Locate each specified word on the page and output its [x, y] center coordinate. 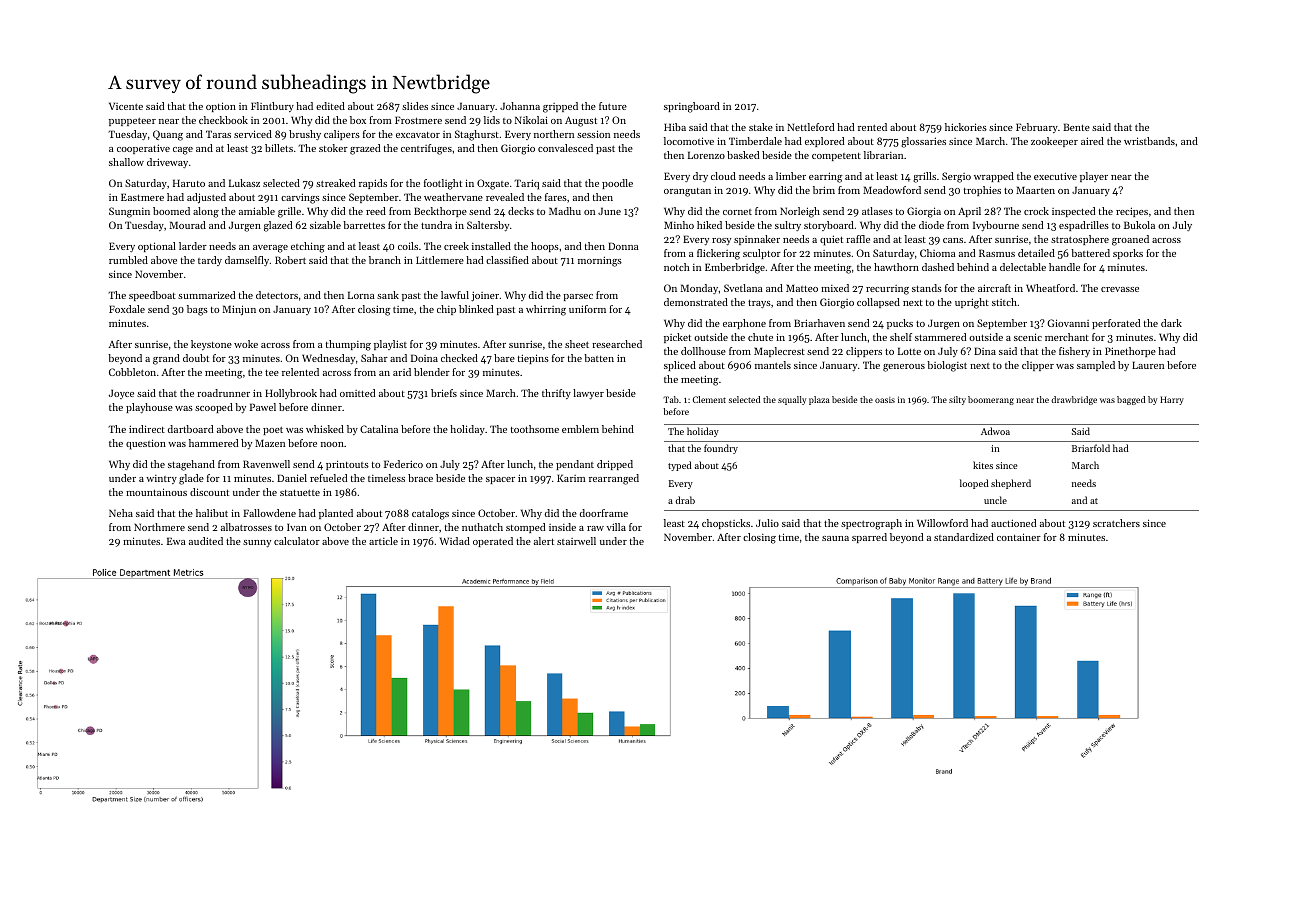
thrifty [556, 394]
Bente [1076, 127]
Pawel [263, 407]
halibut [212, 513]
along [206, 212]
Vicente [126, 106]
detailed [1036, 253]
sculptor [762, 254]
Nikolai [531, 120]
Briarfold [1091, 448]
